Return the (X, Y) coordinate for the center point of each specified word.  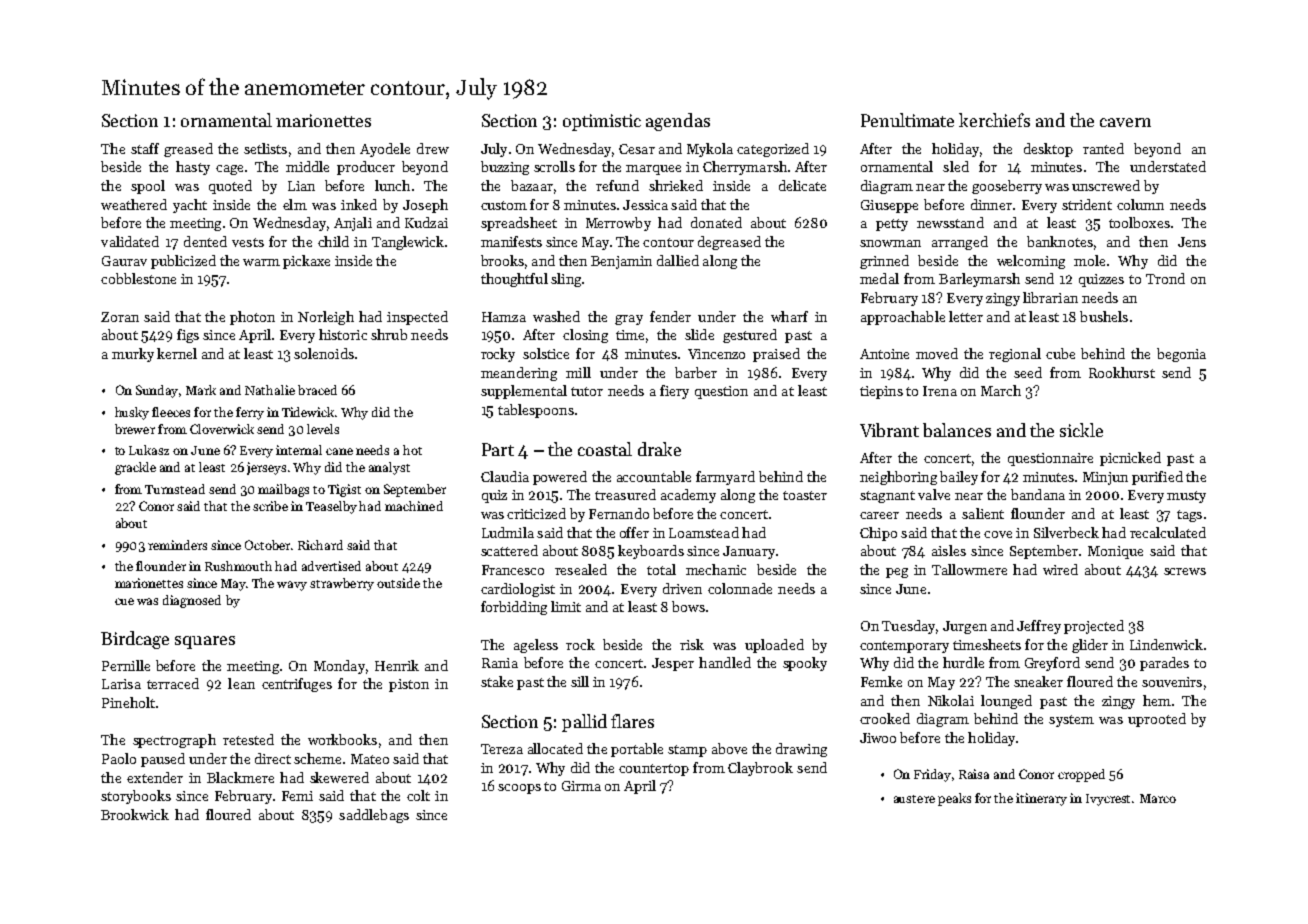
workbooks (342, 739)
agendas (678, 122)
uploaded (774, 646)
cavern (1125, 122)
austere (914, 799)
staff (145, 148)
